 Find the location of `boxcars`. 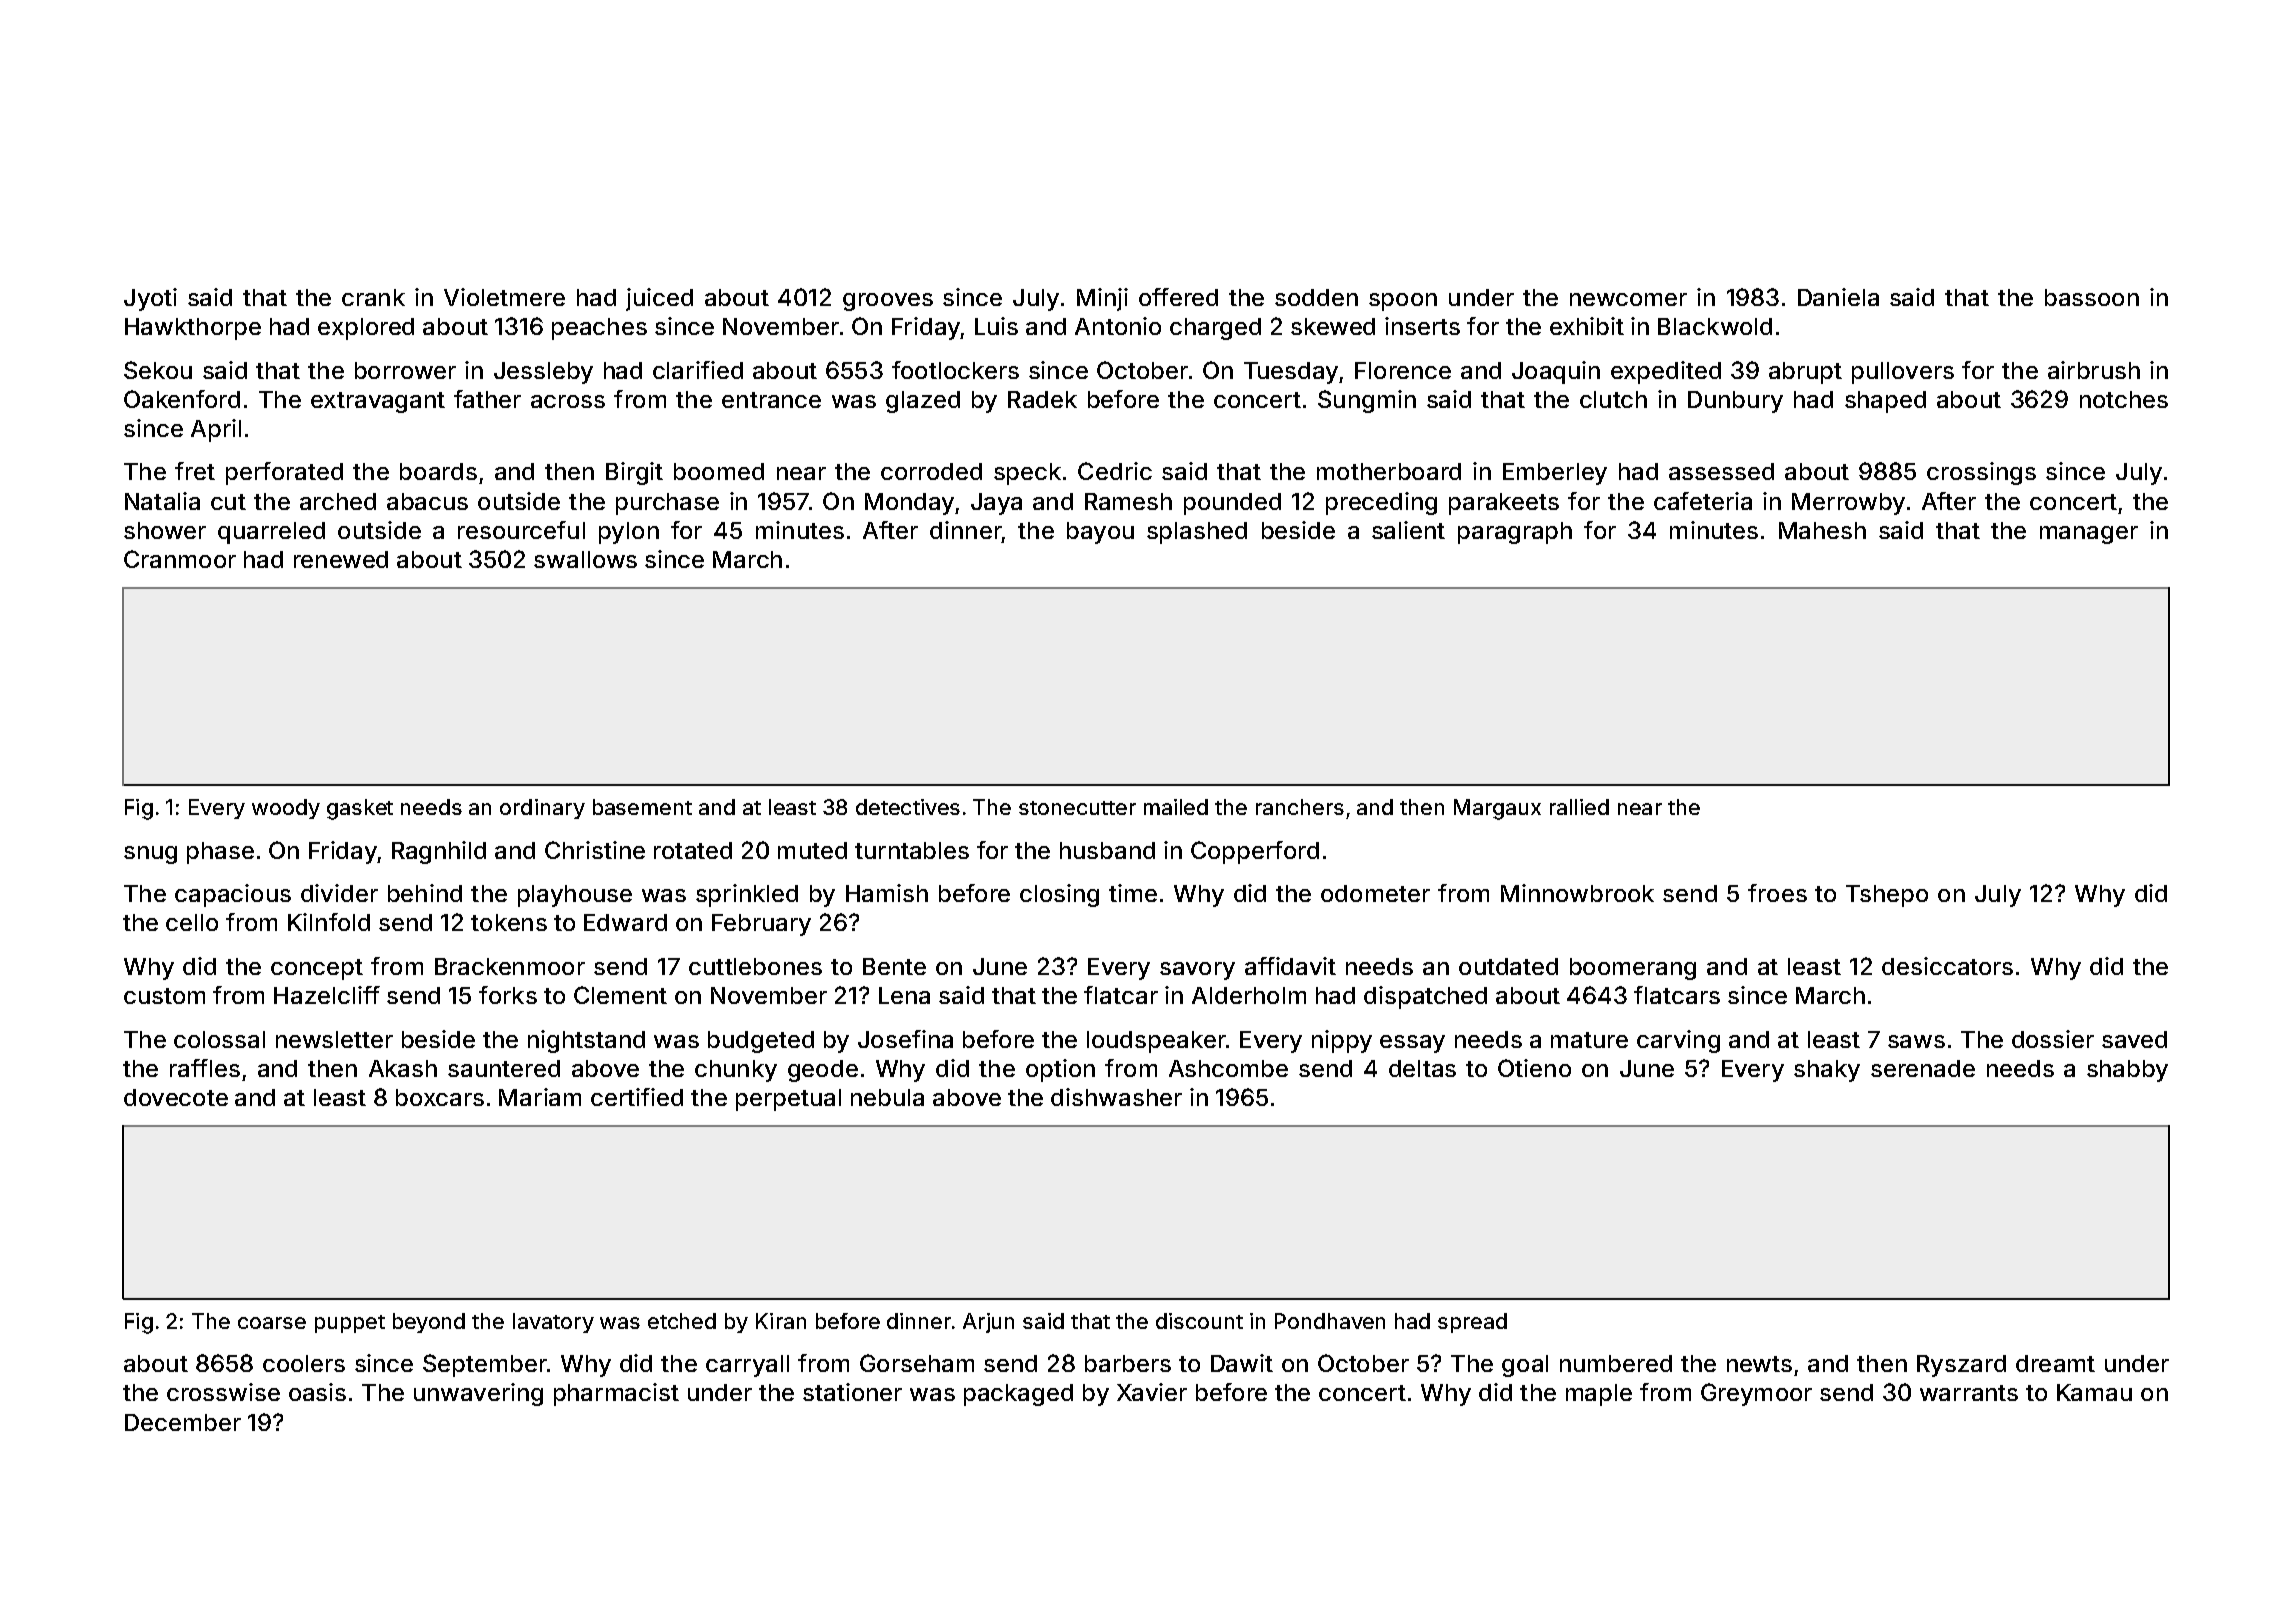

boxcars is located at coordinates (440, 1097).
